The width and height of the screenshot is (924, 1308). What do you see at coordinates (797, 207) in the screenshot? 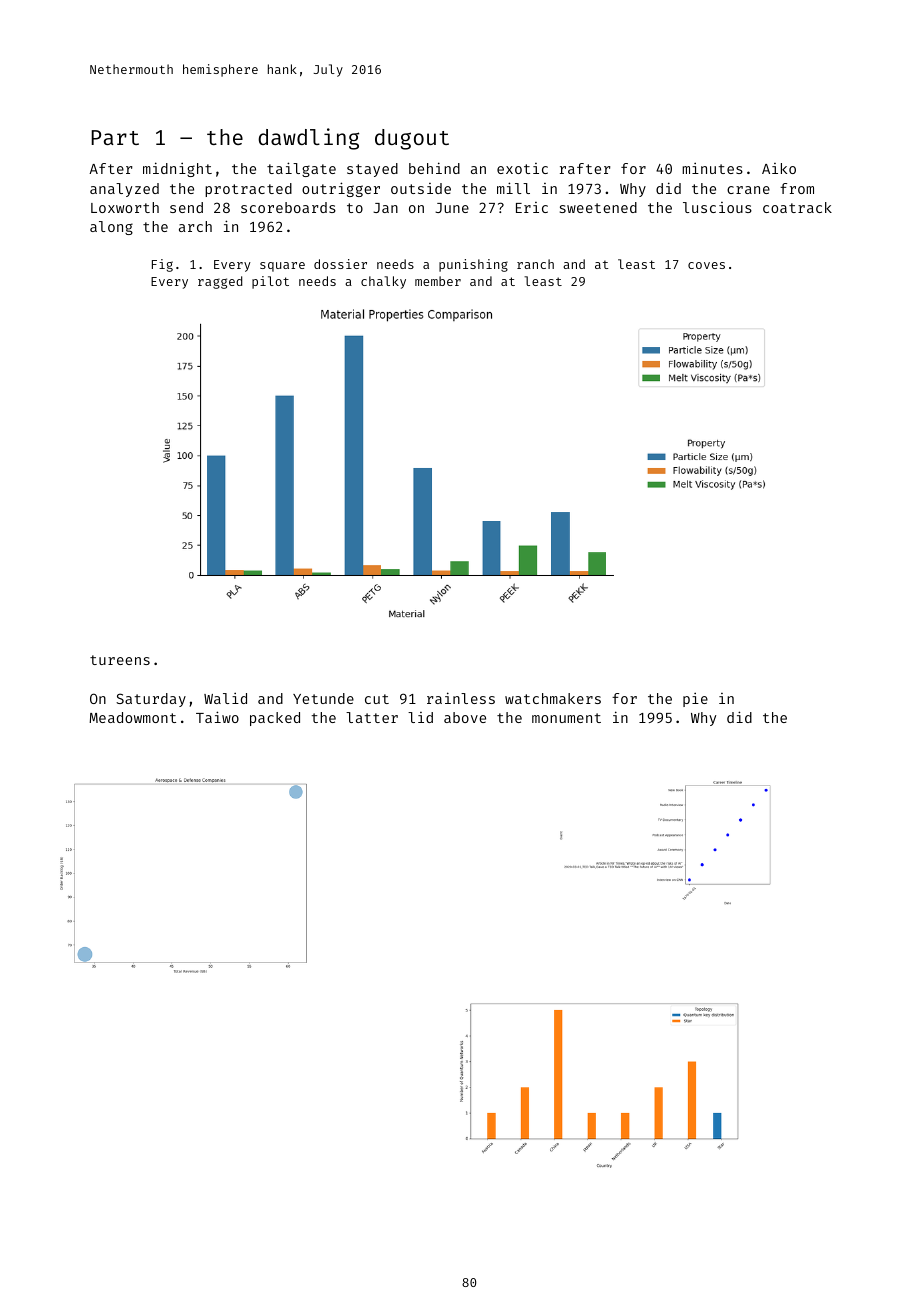
I see `coatrack` at bounding box center [797, 207].
